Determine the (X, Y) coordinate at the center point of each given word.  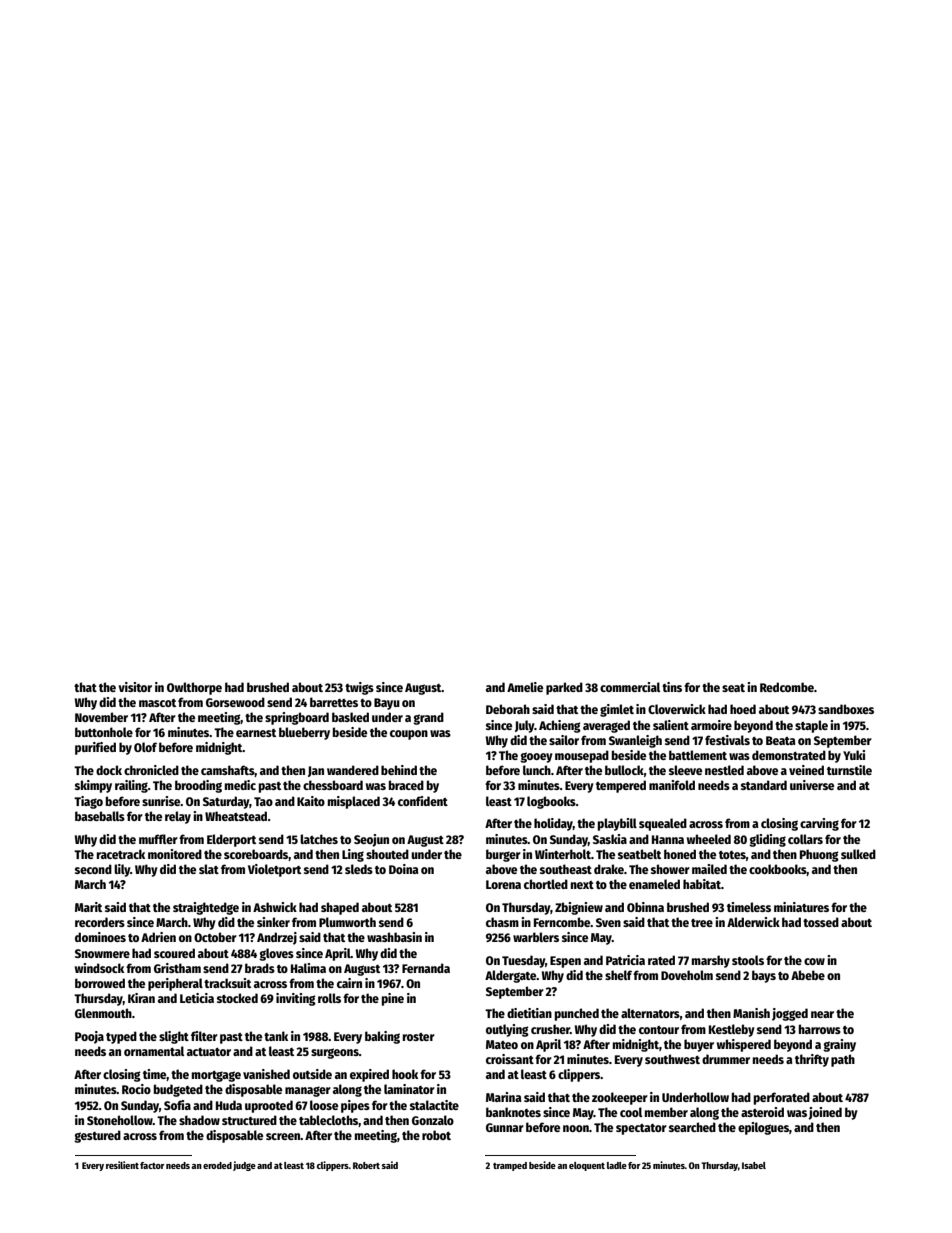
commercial (630, 687)
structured (249, 1120)
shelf (618, 975)
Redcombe (787, 687)
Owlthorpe (194, 688)
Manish (751, 1013)
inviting (296, 999)
